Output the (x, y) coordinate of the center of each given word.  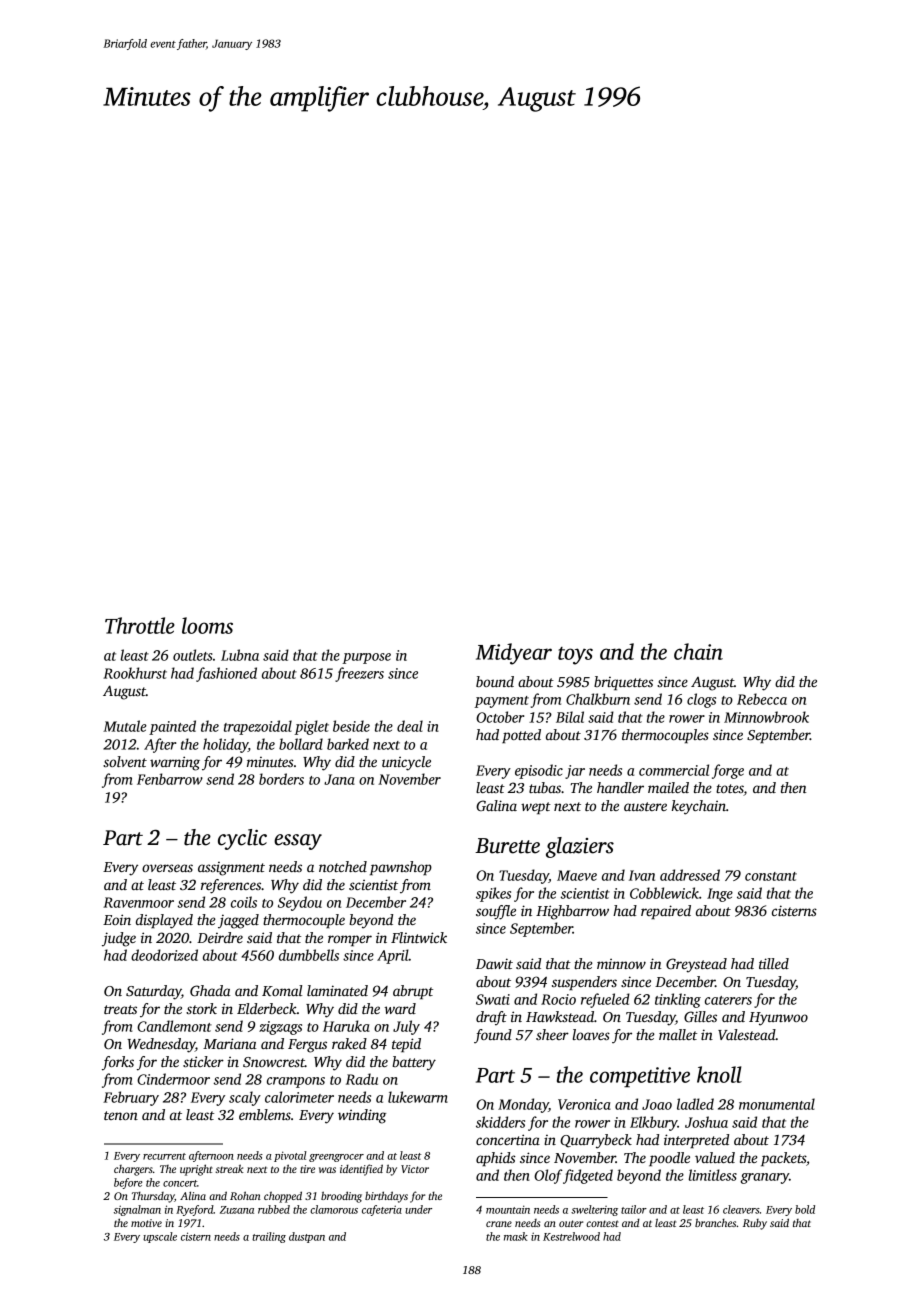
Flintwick (419, 937)
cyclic (242, 839)
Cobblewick (664, 893)
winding (362, 1116)
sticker (203, 1061)
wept (536, 808)
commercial (674, 770)
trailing (269, 1237)
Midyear (514, 654)
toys (575, 656)
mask (516, 1236)
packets (783, 1159)
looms (207, 625)
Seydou (300, 903)
